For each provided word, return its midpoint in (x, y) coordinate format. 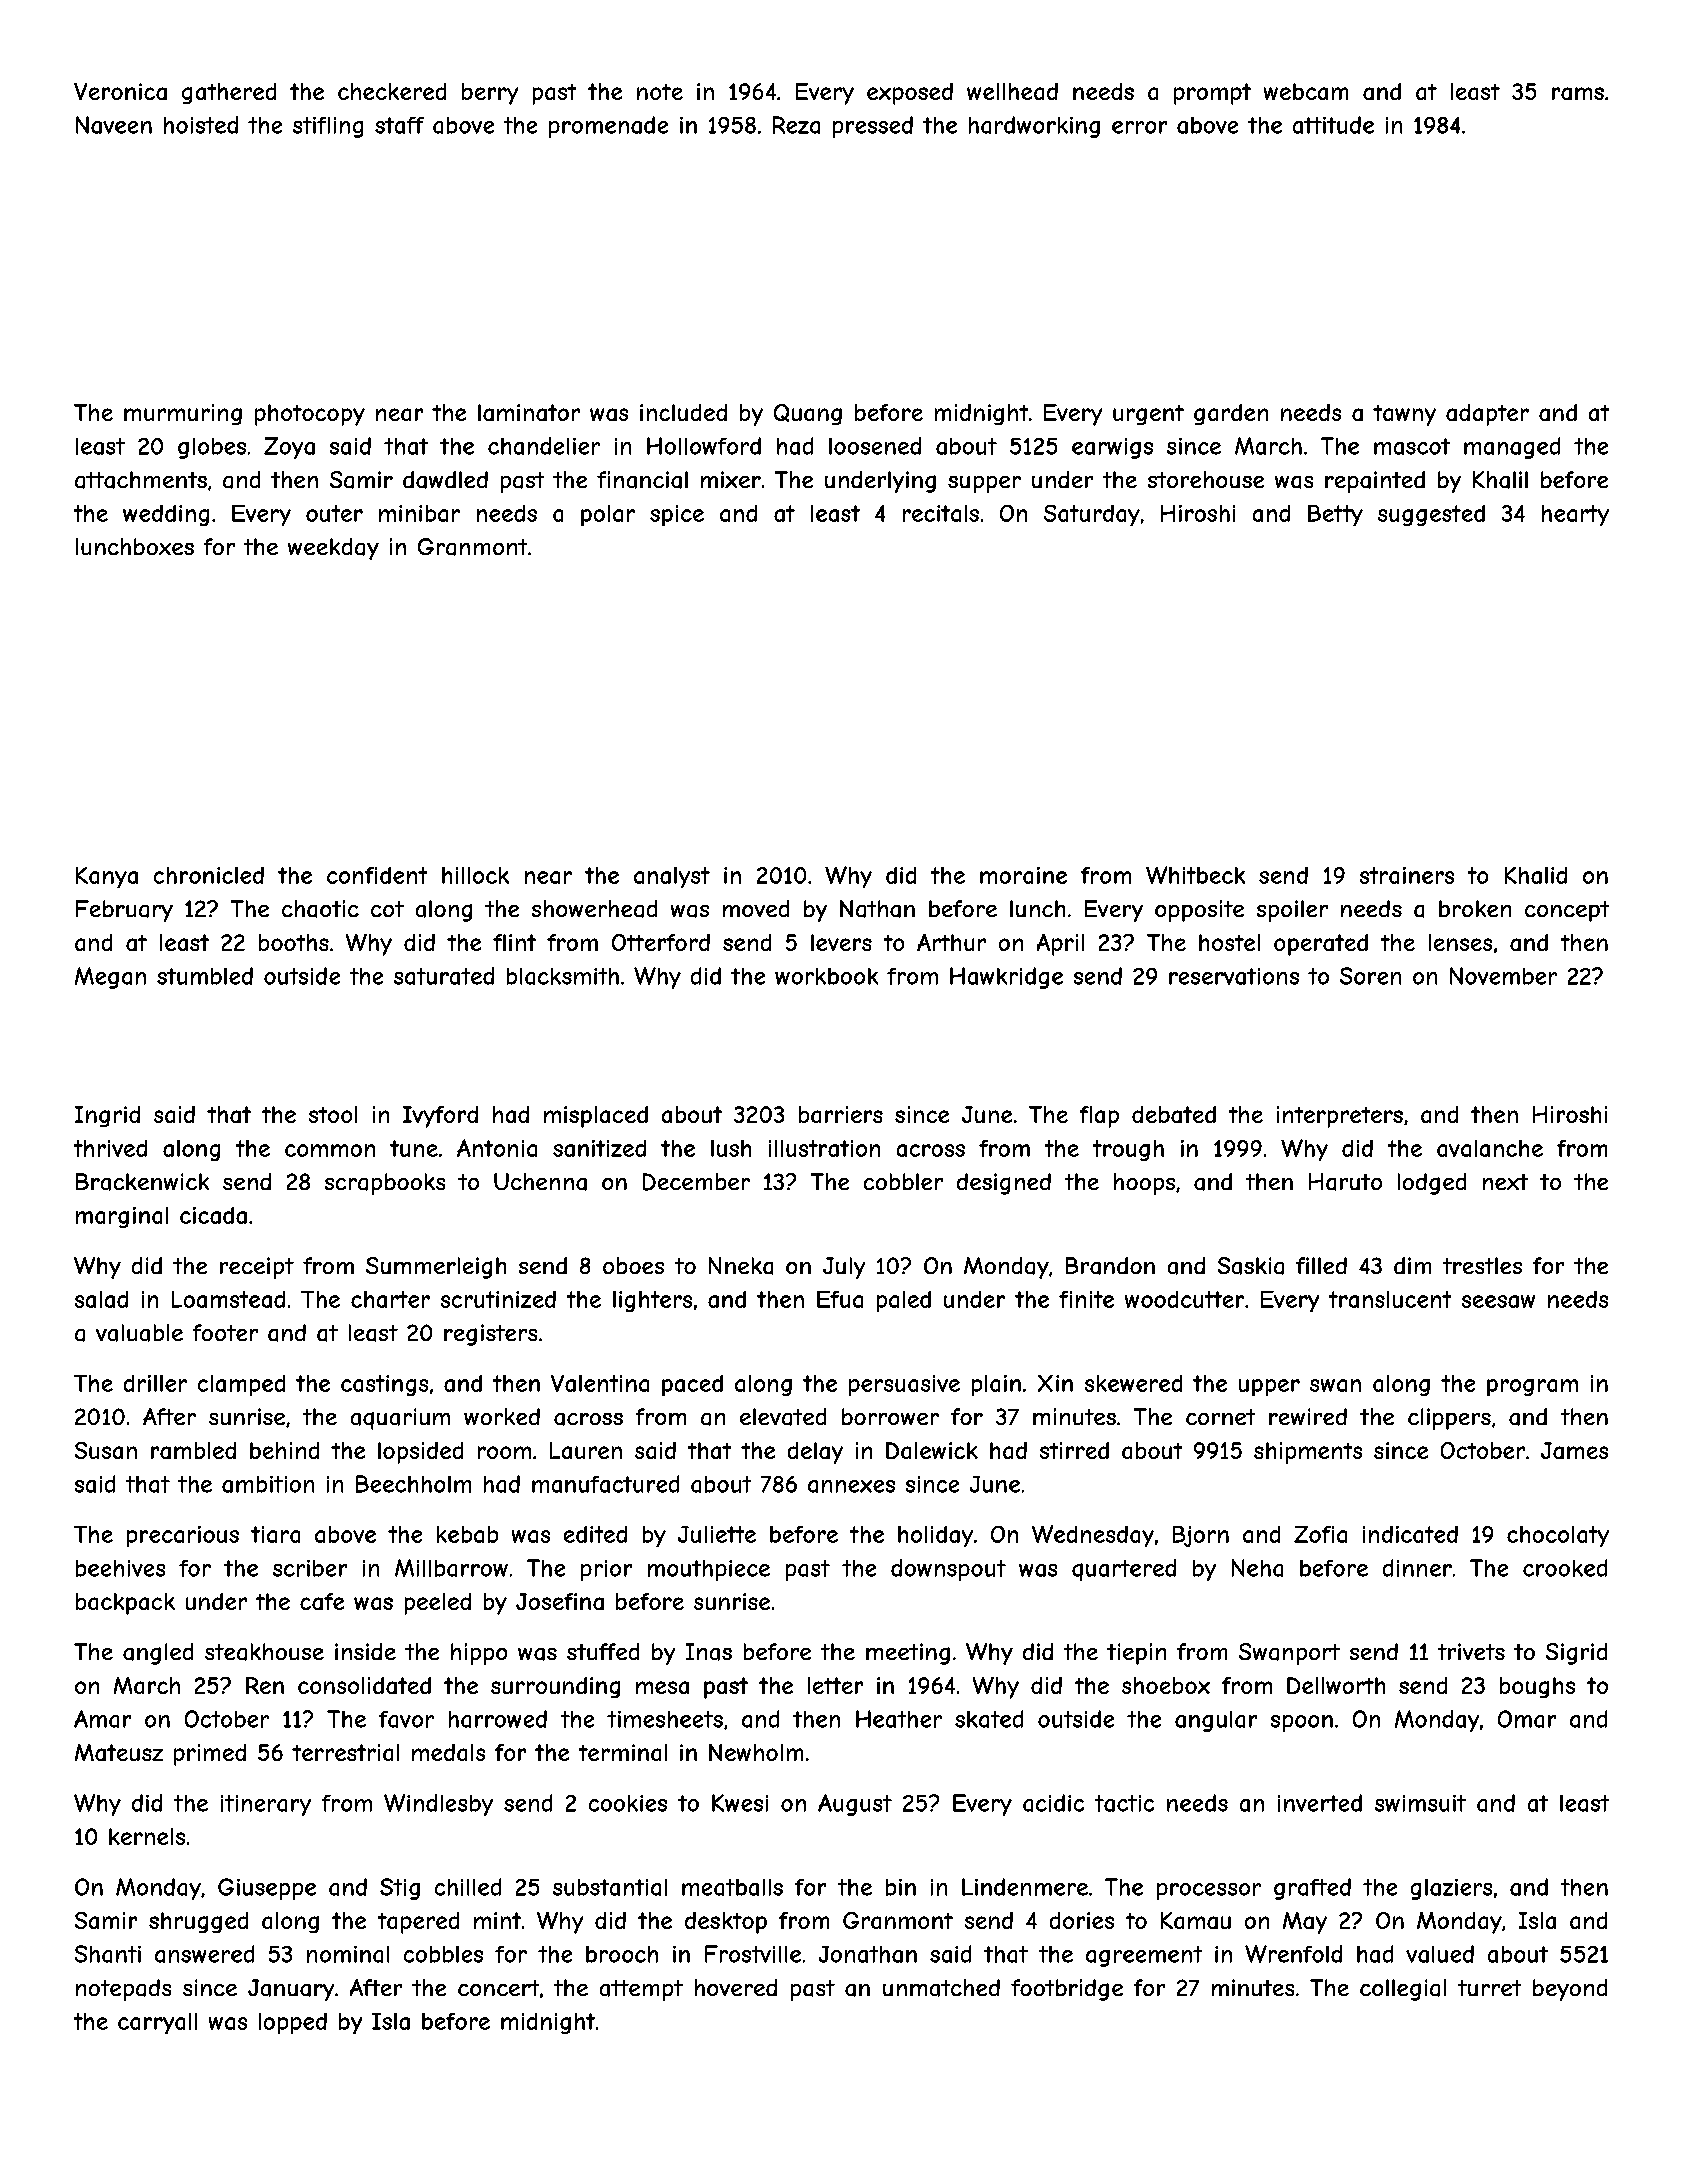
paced (692, 1385)
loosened (875, 446)
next (1505, 1182)
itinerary (266, 1805)
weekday (333, 549)
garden (1231, 414)
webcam (1306, 91)
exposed (910, 94)
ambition (268, 1484)
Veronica (120, 91)
